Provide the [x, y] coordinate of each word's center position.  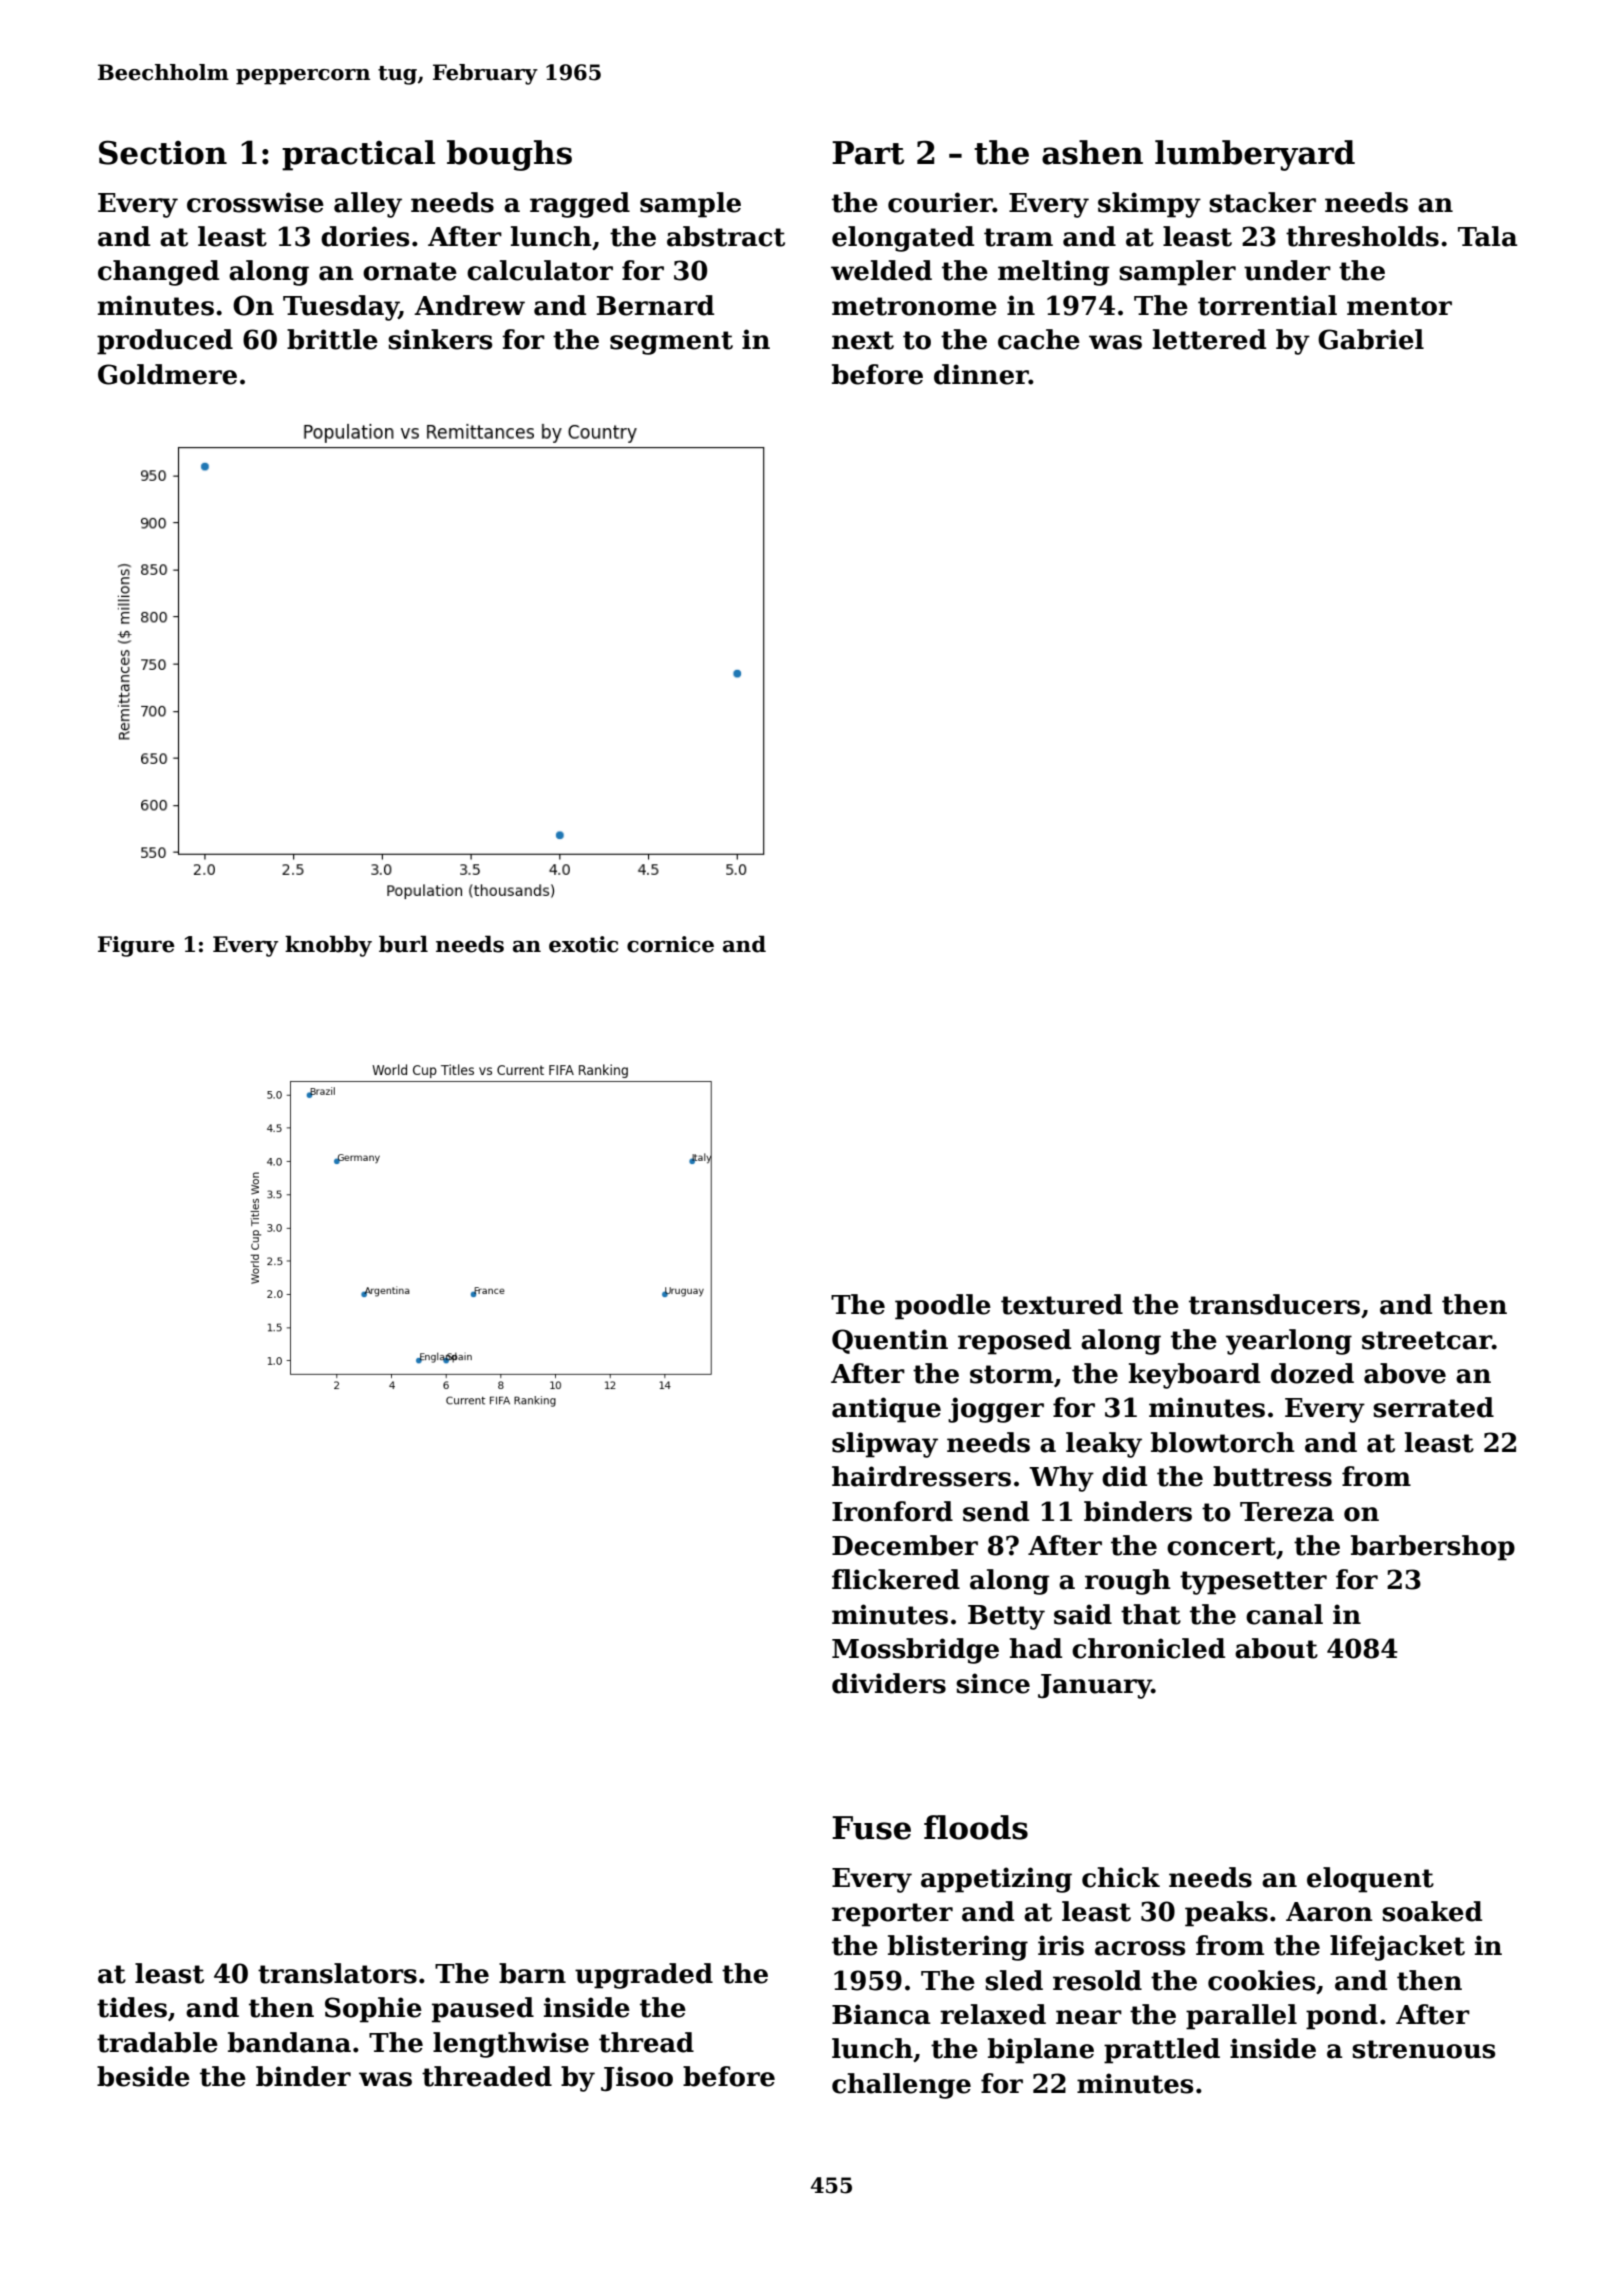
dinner [981, 374]
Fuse [871, 1828]
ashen [1092, 152]
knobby [328, 946]
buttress [1272, 1476]
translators [337, 1973]
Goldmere [167, 374]
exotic [583, 944]
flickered [896, 1579]
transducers [1274, 1304]
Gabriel [1371, 339]
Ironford [892, 1511]
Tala [1488, 236]
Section [163, 152]
